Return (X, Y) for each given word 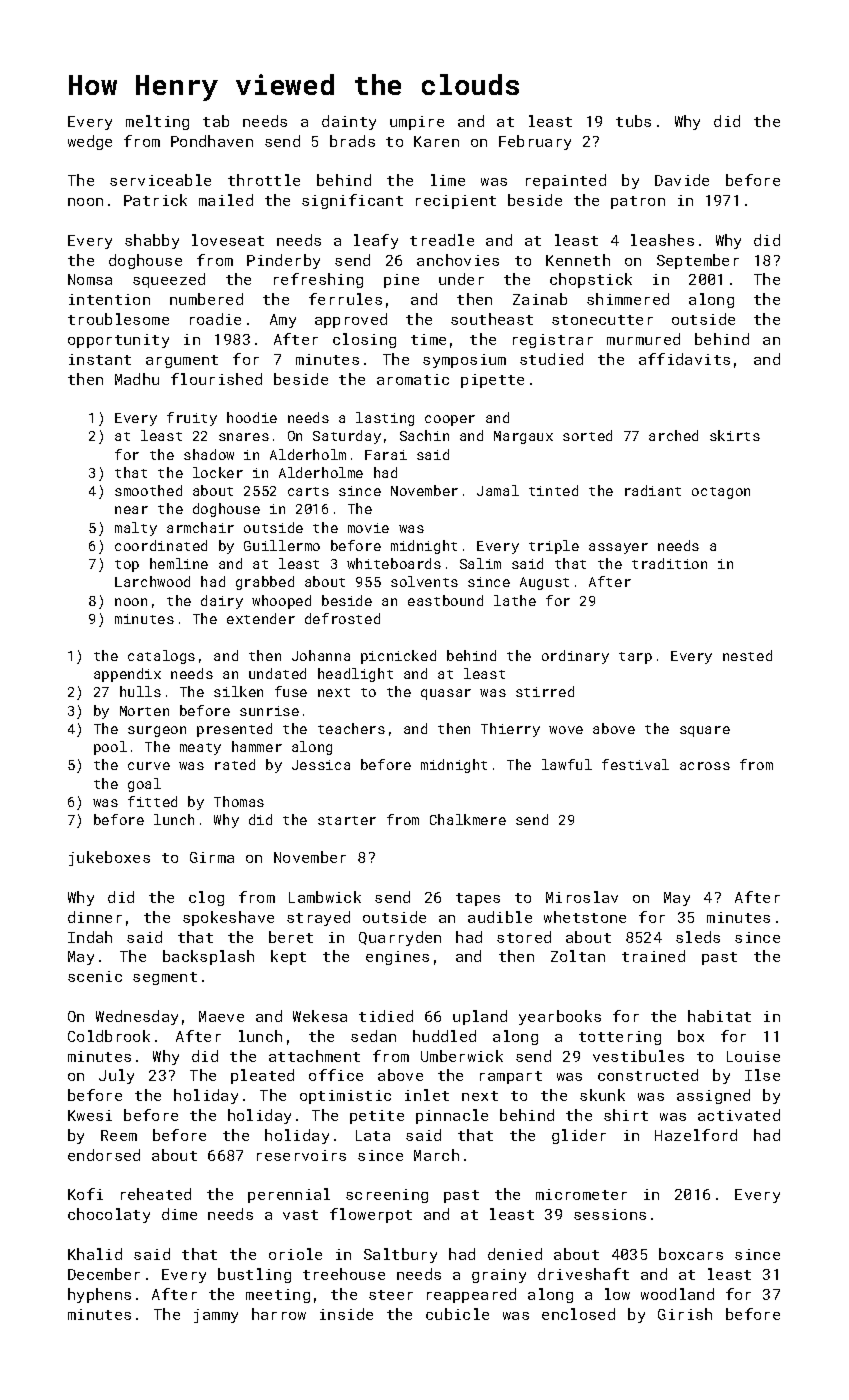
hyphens (99, 1295)
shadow (209, 454)
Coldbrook (109, 1036)
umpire (417, 123)
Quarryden (400, 938)
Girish (685, 1314)
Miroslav (582, 897)
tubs (633, 121)
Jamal (498, 490)
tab (216, 121)
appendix (127, 675)
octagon (721, 493)
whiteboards (394, 563)
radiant (653, 490)
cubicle (457, 1314)
